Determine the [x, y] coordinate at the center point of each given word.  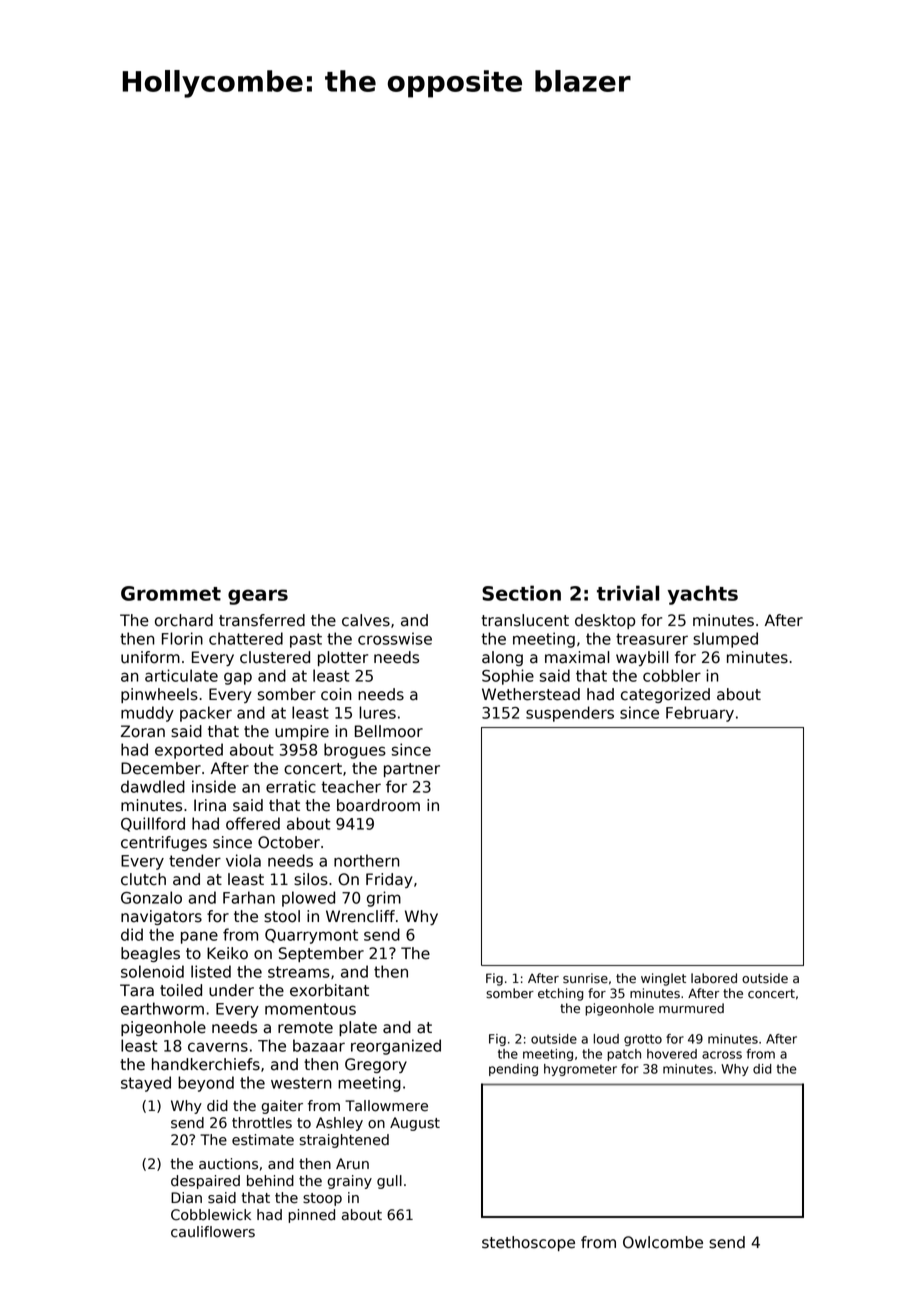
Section [521, 593]
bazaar [319, 1045]
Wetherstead [531, 694]
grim [384, 899]
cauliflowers [213, 1232]
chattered [246, 638]
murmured [691, 1008]
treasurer [652, 639]
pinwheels [159, 695]
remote [305, 1028]
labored [714, 978]
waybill [642, 658]
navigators [161, 917]
